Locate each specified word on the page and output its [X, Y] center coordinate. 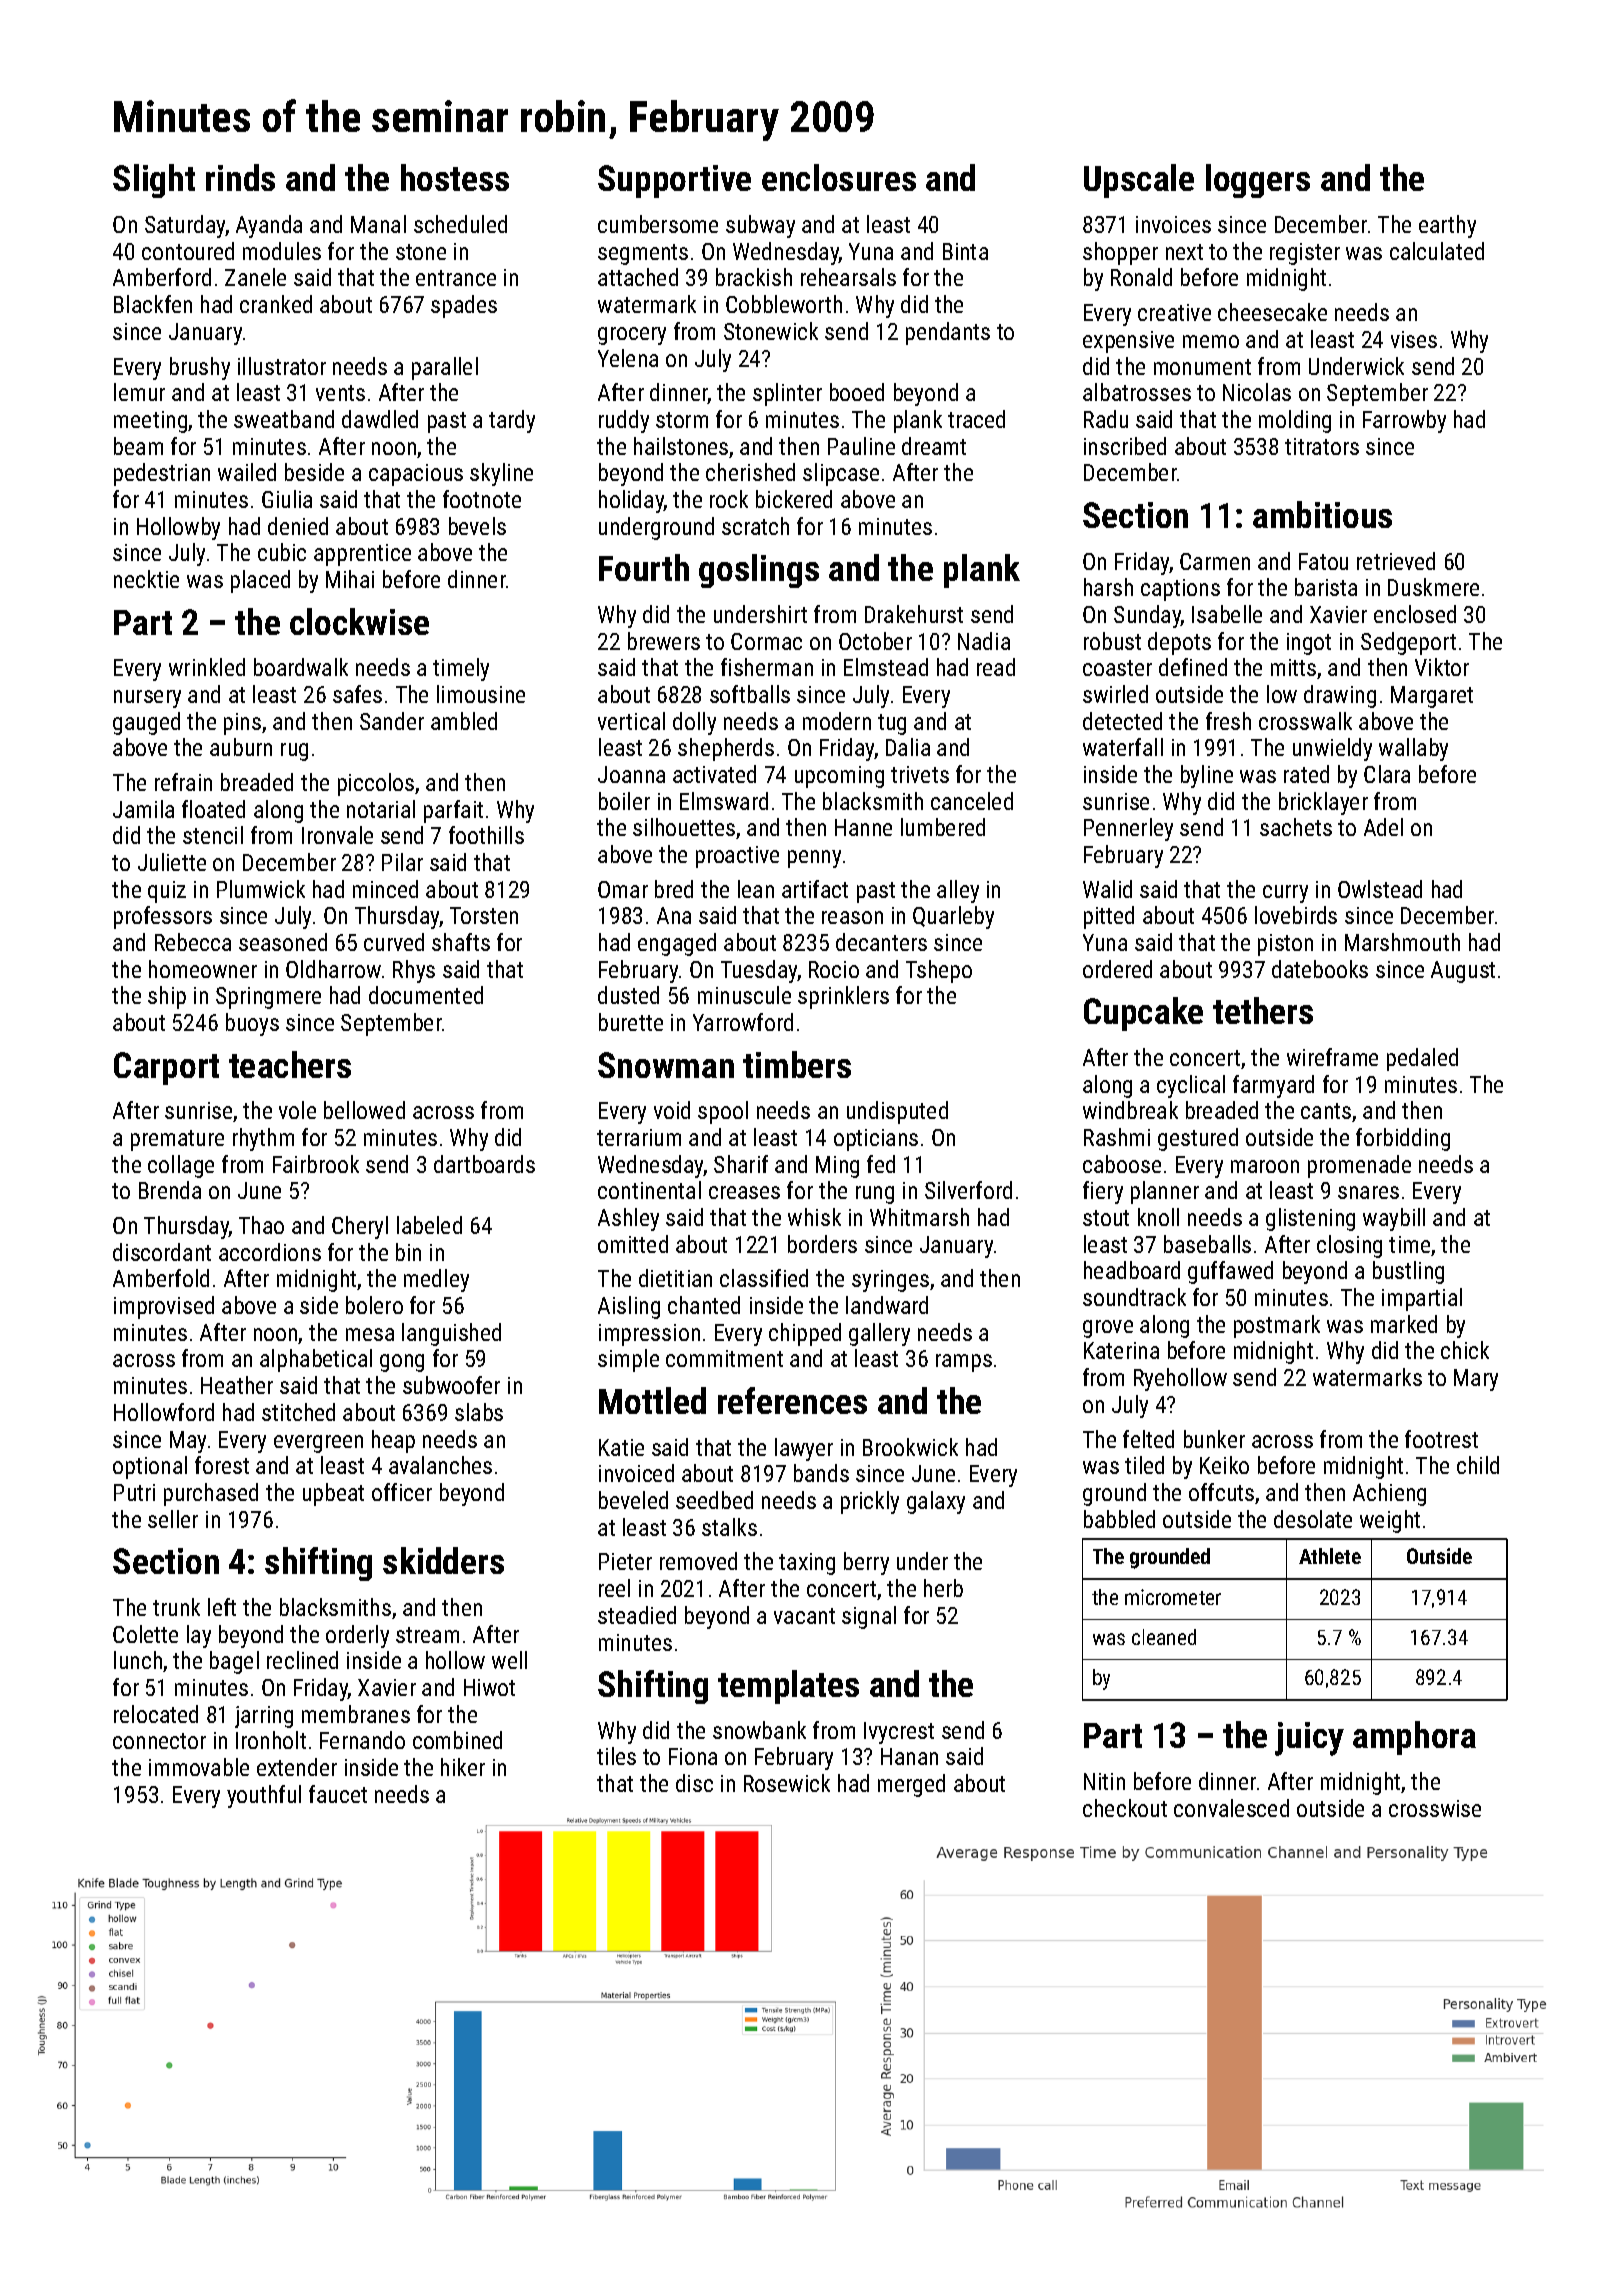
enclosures [839, 177]
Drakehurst [914, 614]
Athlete [1330, 1556]
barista [1326, 587]
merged [911, 1785]
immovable [199, 1767]
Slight [154, 181]
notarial [381, 809]
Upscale [1139, 181]
